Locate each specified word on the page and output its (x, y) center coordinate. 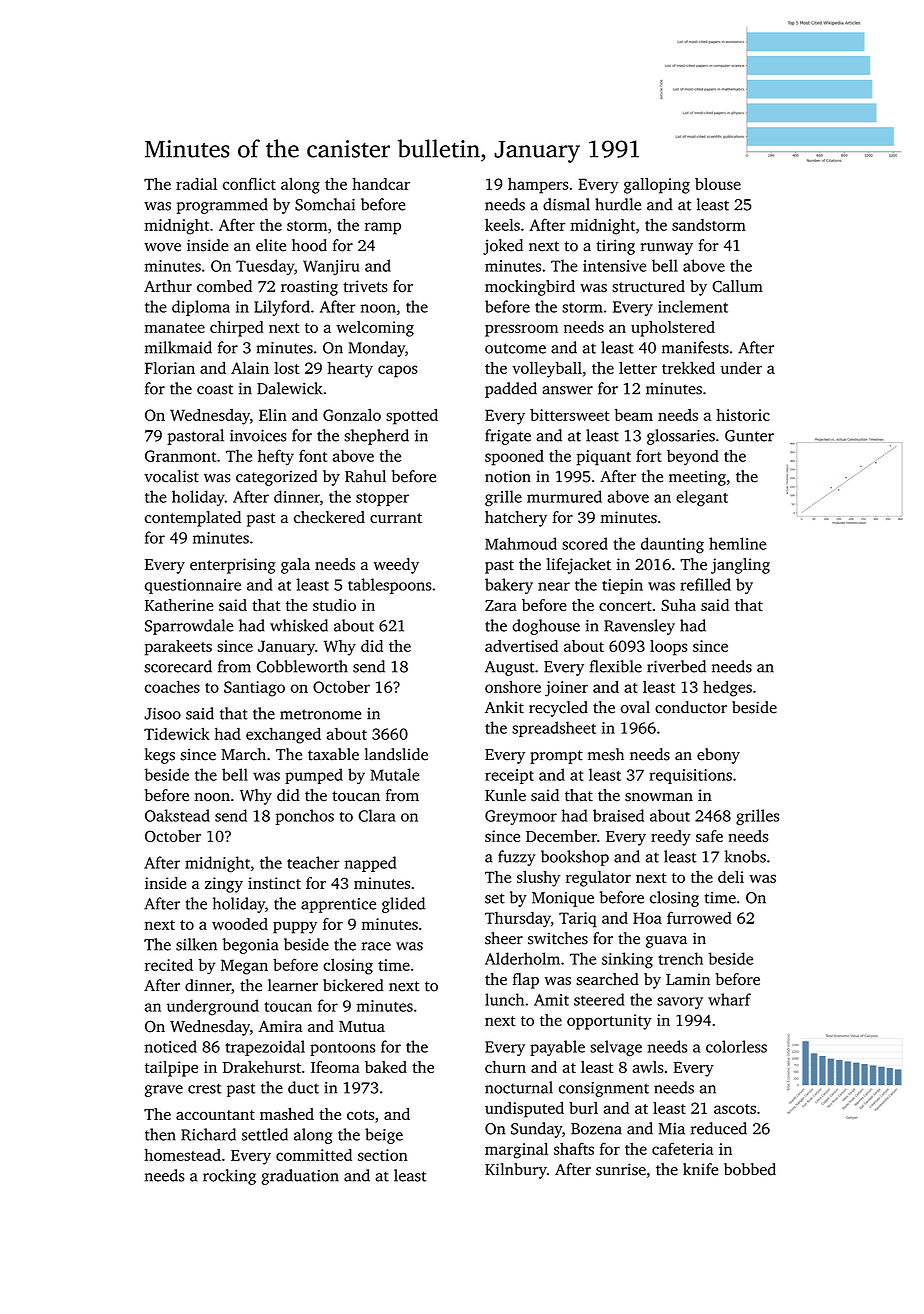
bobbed (750, 1169)
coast (215, 389)
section (383, 1155)
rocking (229, 1177)
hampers (538, 186)
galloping (657, 186)
